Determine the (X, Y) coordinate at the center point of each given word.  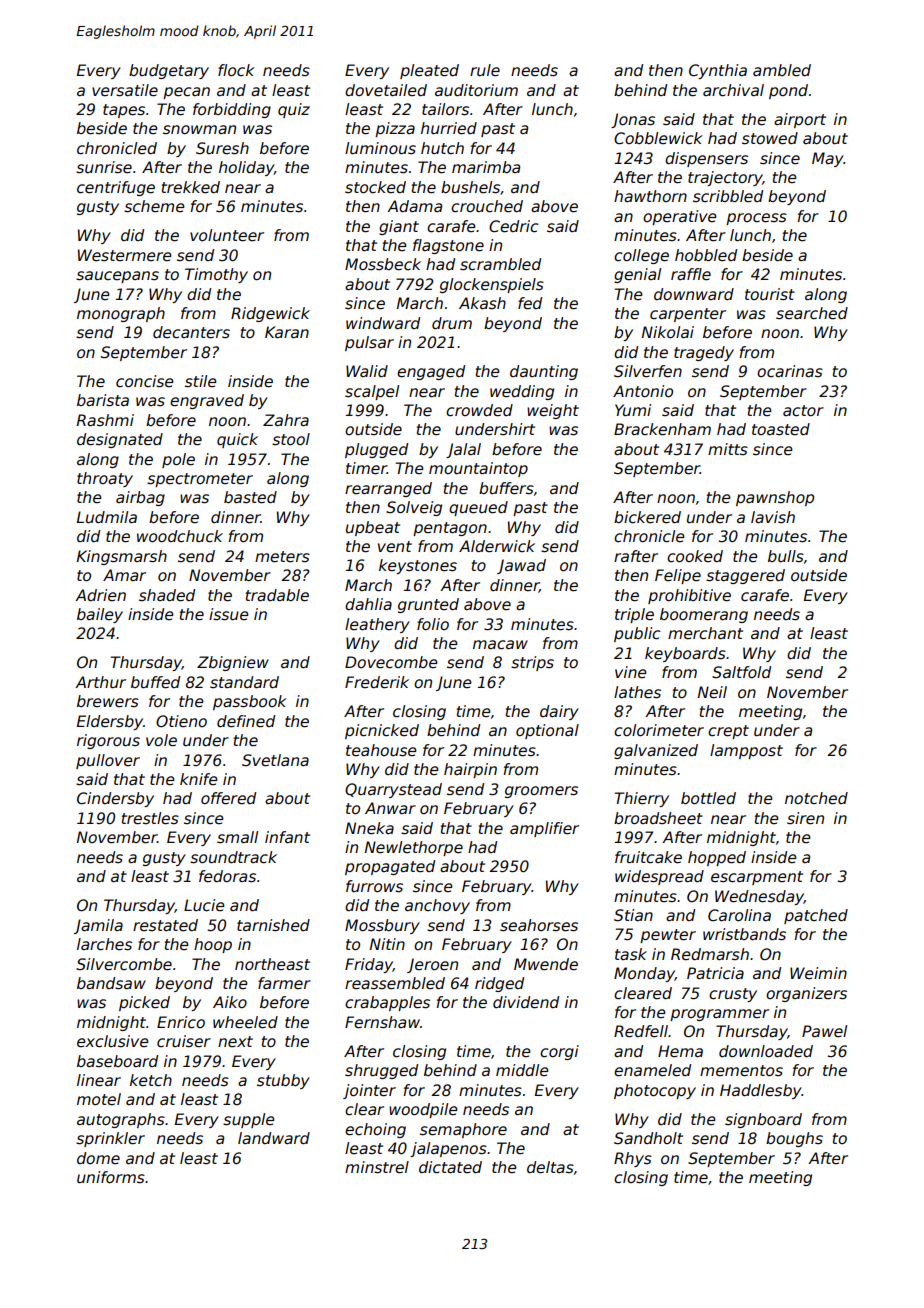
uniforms (111, 1177)
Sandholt (648, 1138)
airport (800, 120)
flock (236, 70)
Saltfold (741, 672)
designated (120, 440)
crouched (487, 206)
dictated (450, 1167)
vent (395, 547)
